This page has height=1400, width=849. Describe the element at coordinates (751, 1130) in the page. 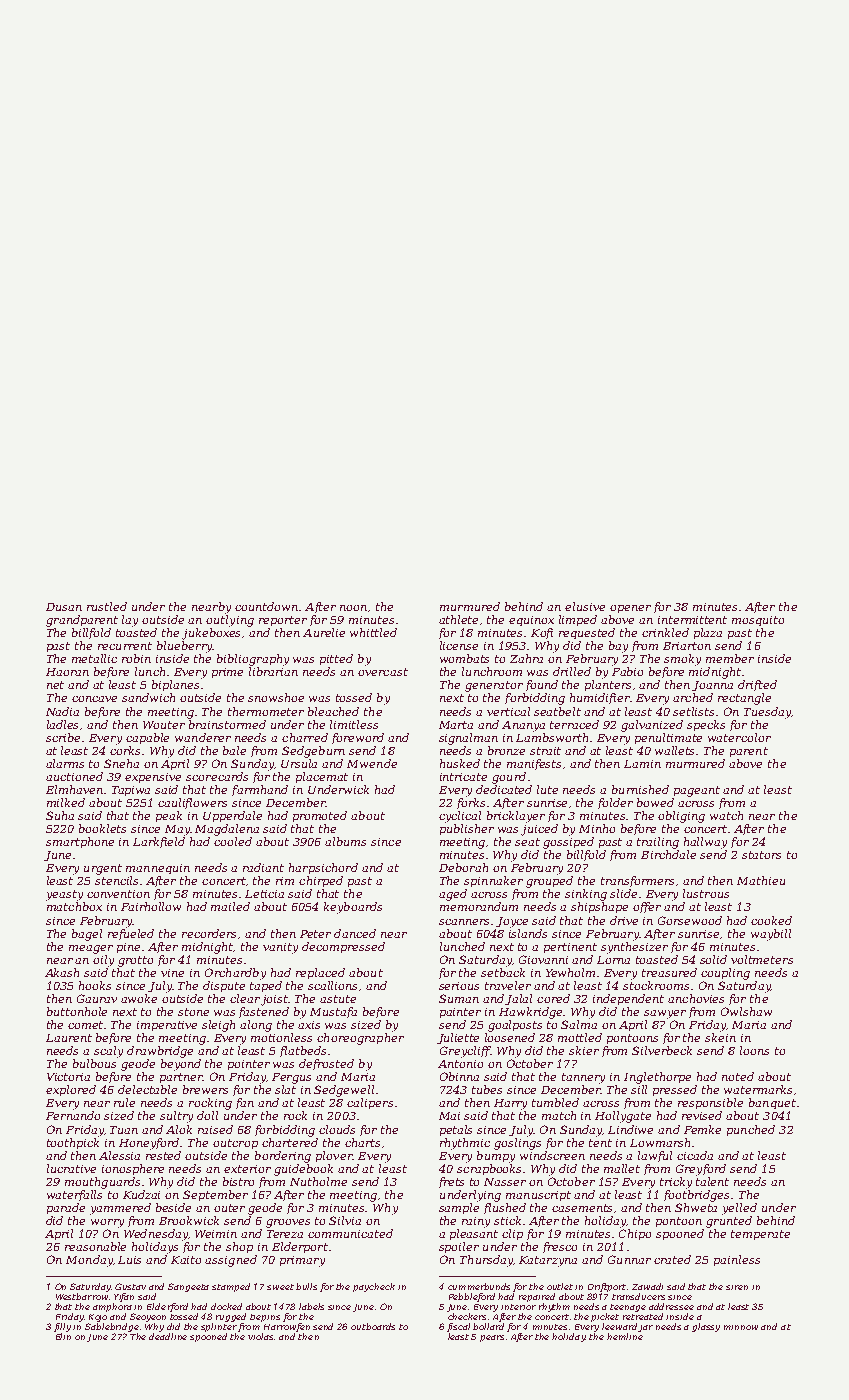

I see `punched` at that location.
